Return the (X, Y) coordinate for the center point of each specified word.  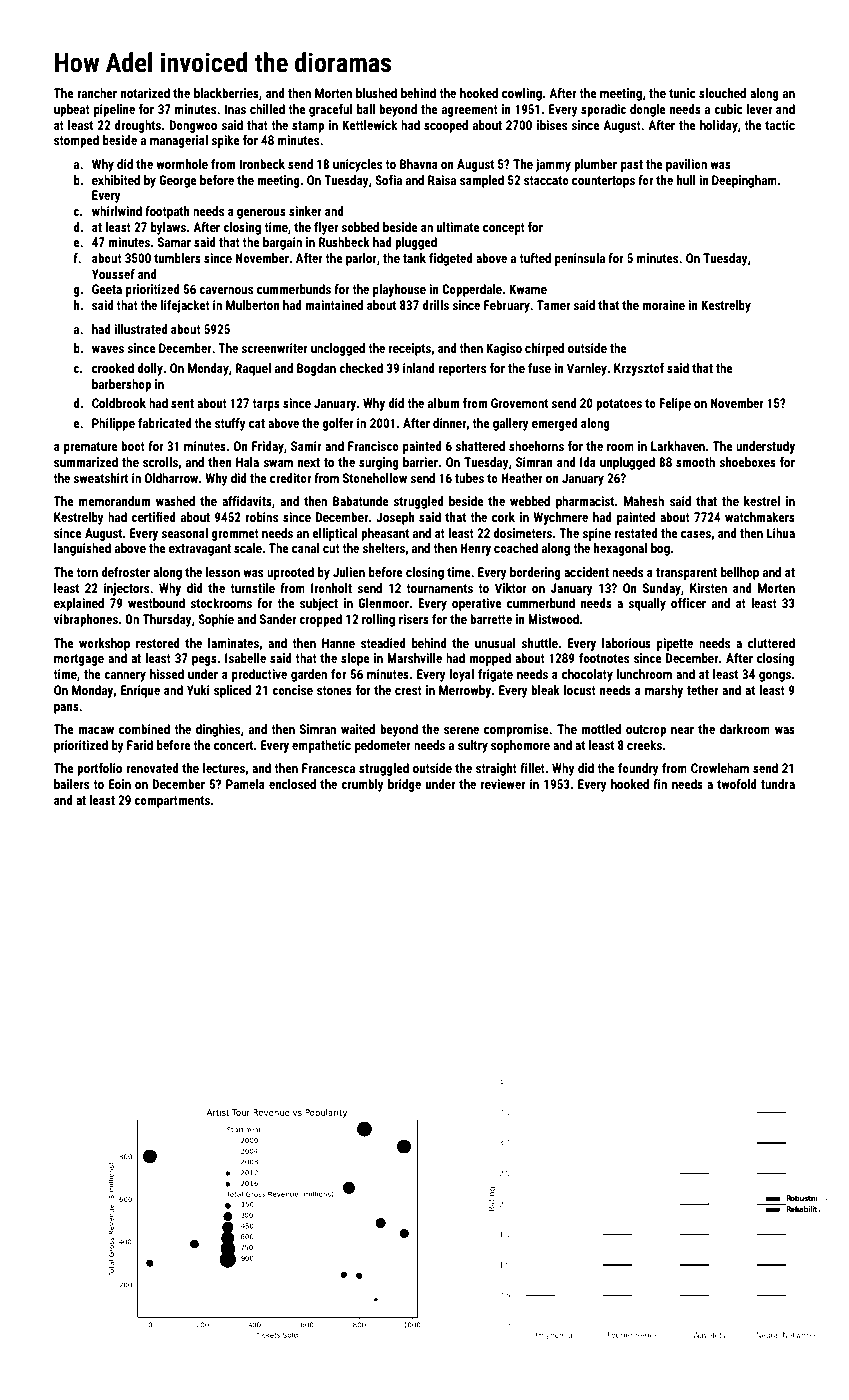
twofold (737, 784)
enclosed (292, 784)
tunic (682, 93)
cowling (522, 94)
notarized (145, 93)
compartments (172, 802)
